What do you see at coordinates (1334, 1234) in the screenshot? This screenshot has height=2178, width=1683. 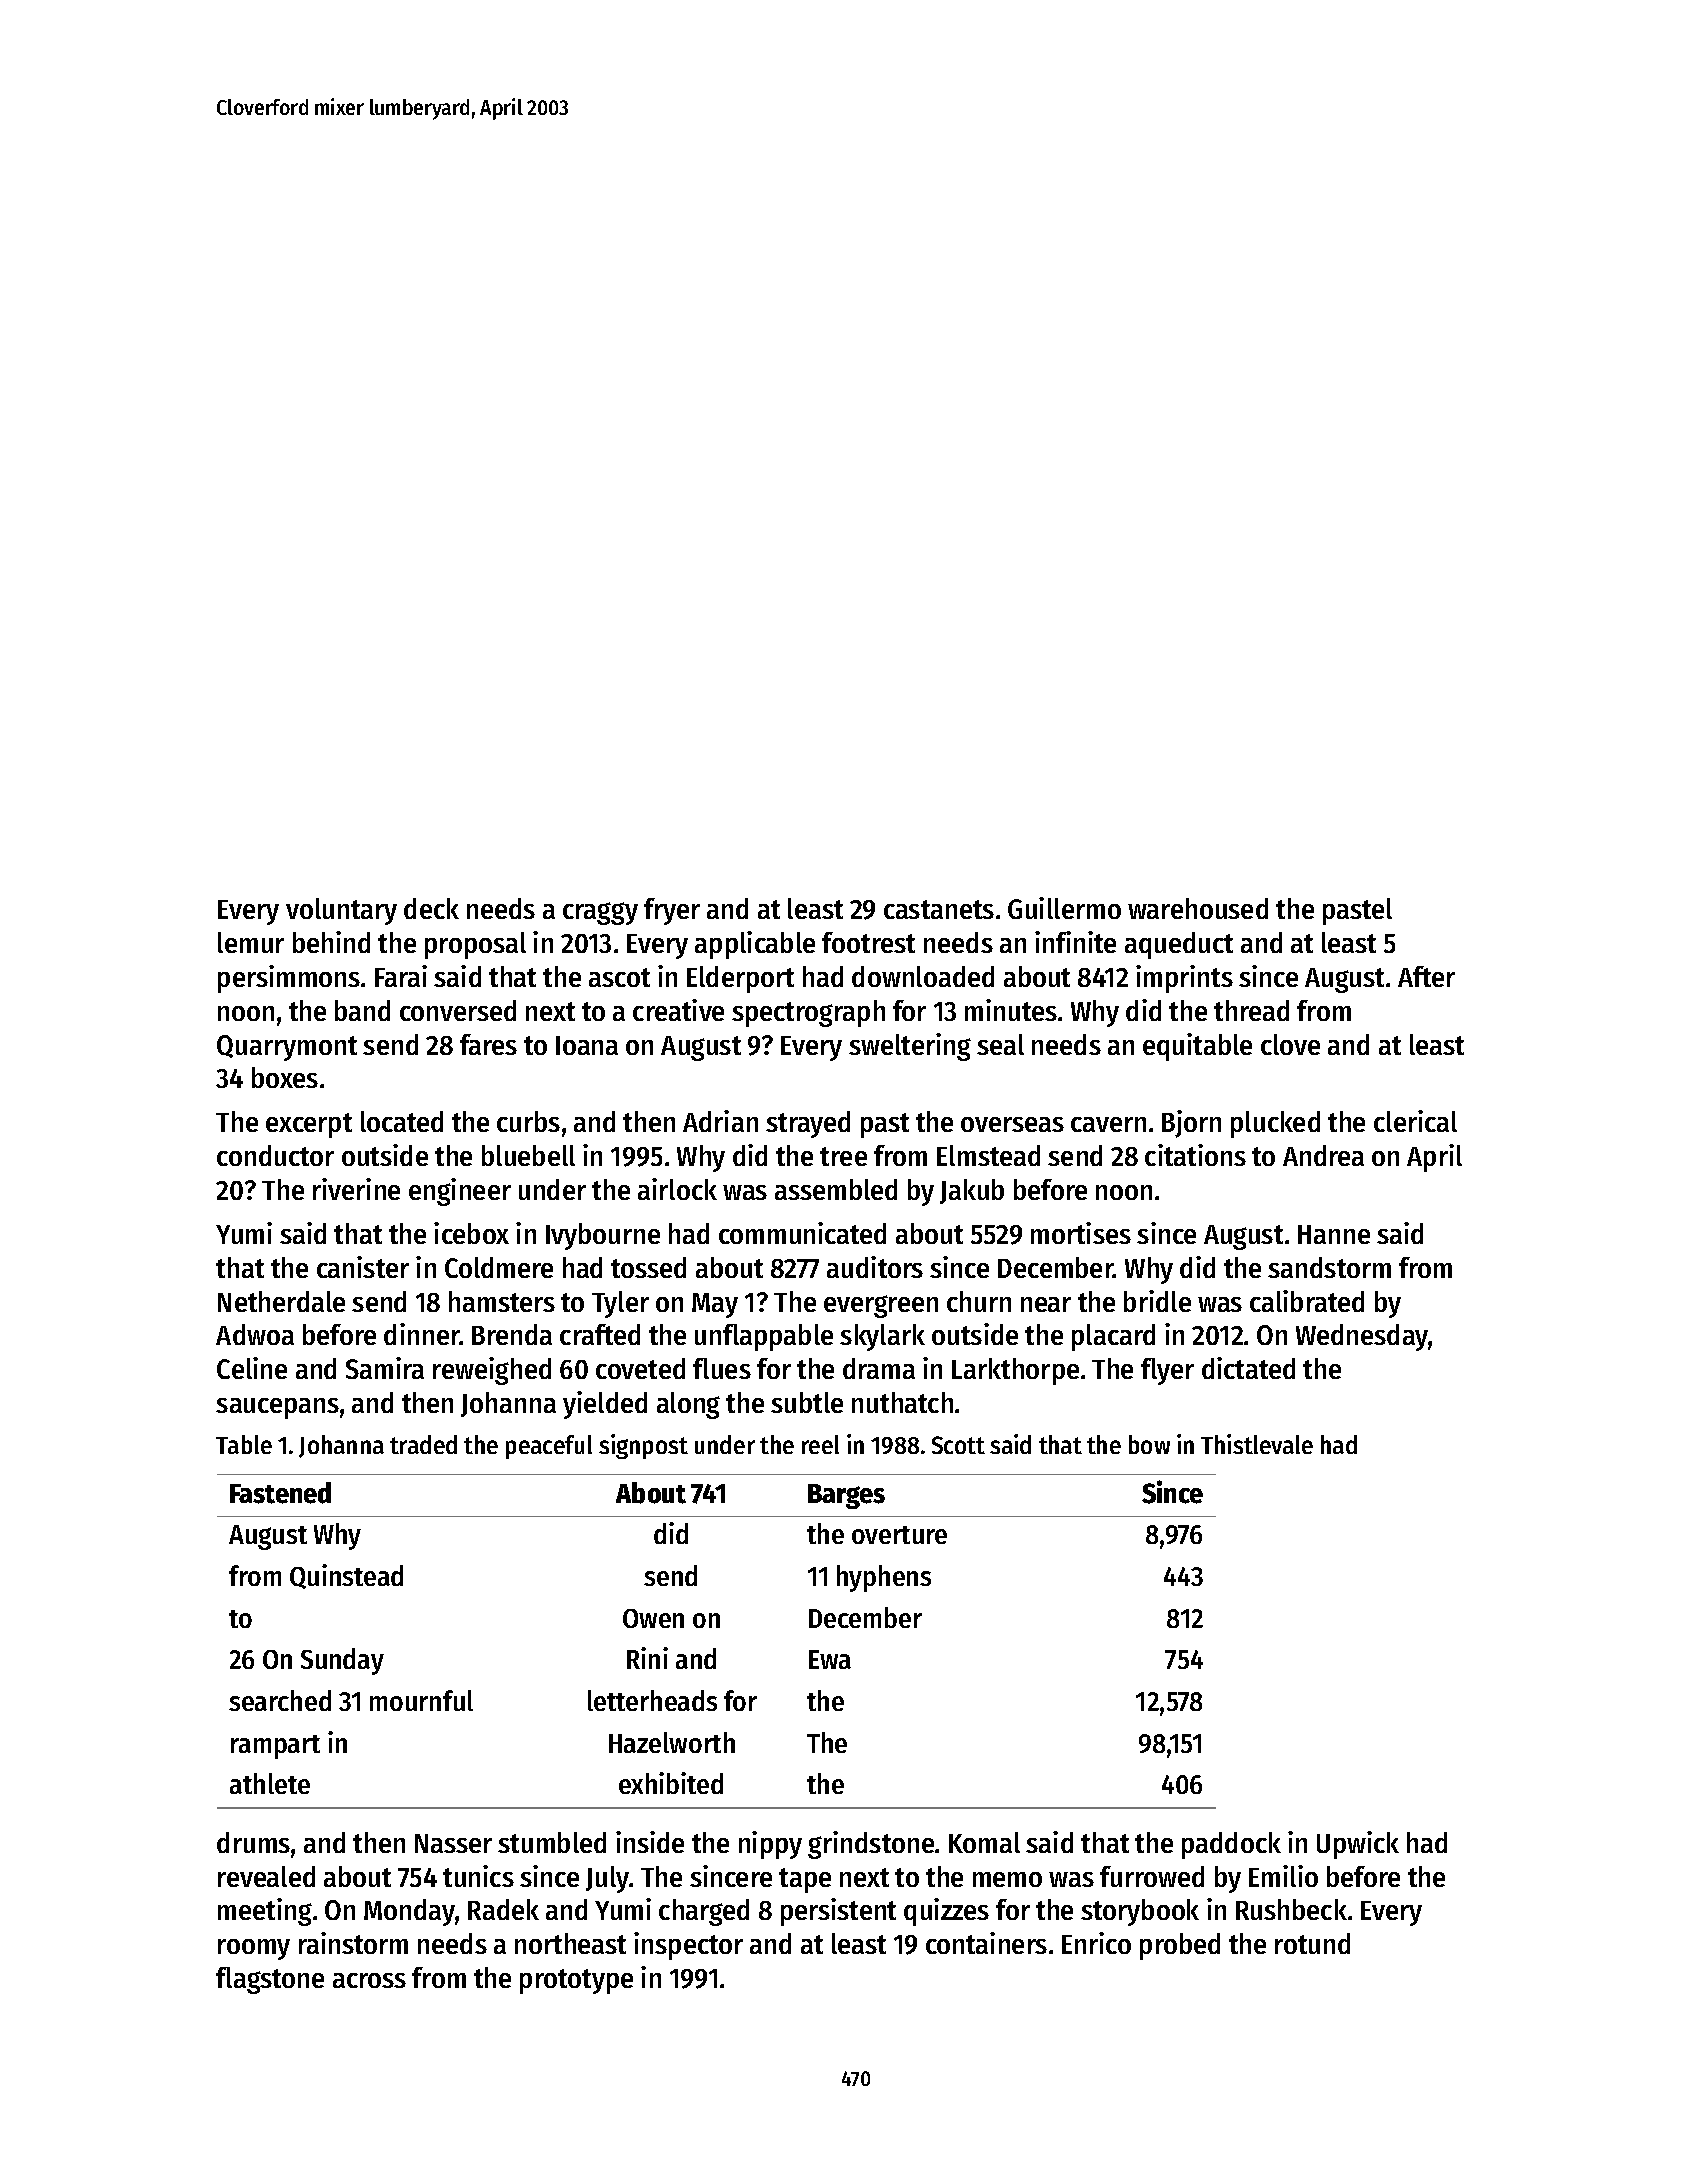 I see `Hanne` at bounding box center [1334, 1234].
